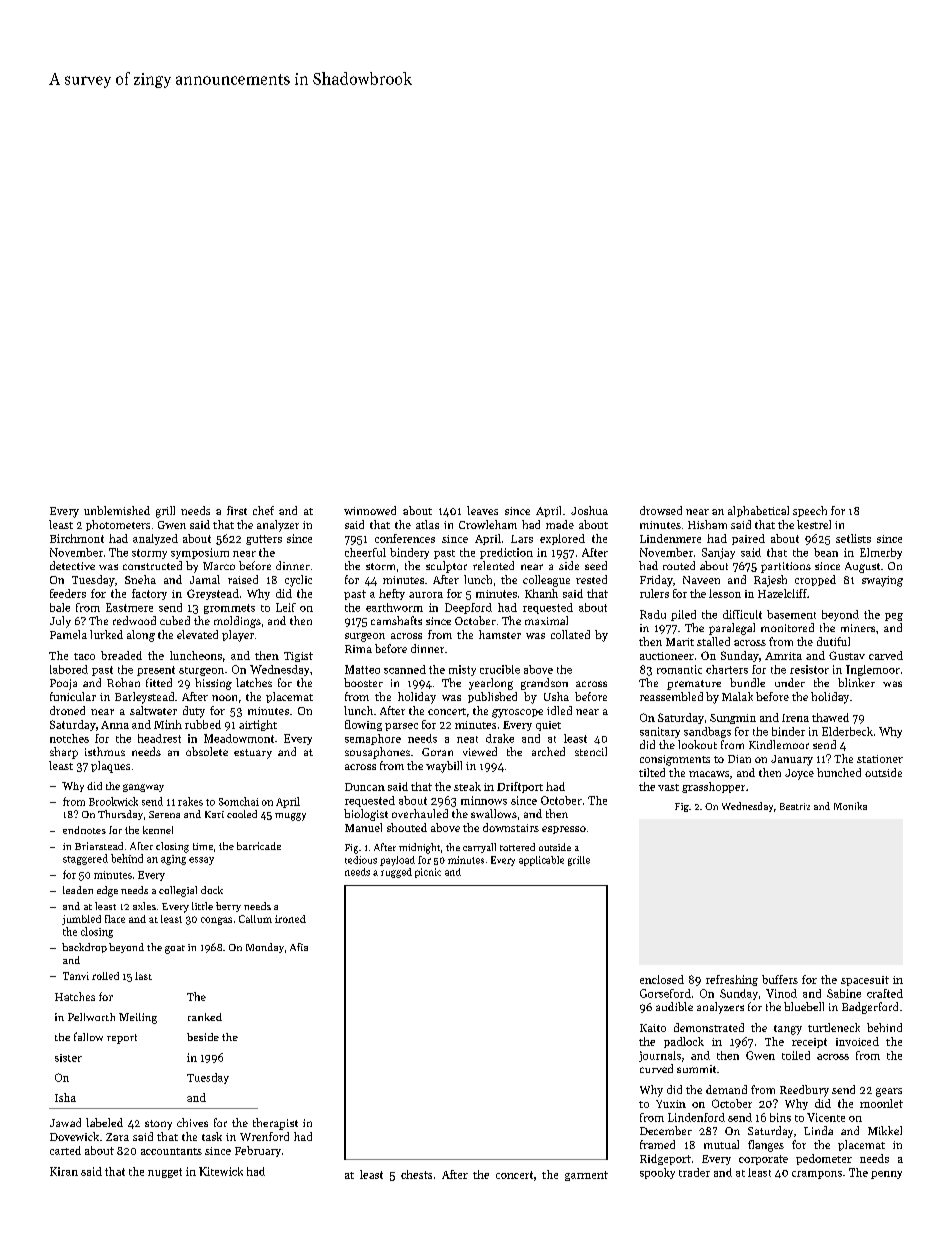 The height and width of the document is (1233, 952). Describe the element at coordinates (500, 669) in the document. I see `crucible` at that location.
